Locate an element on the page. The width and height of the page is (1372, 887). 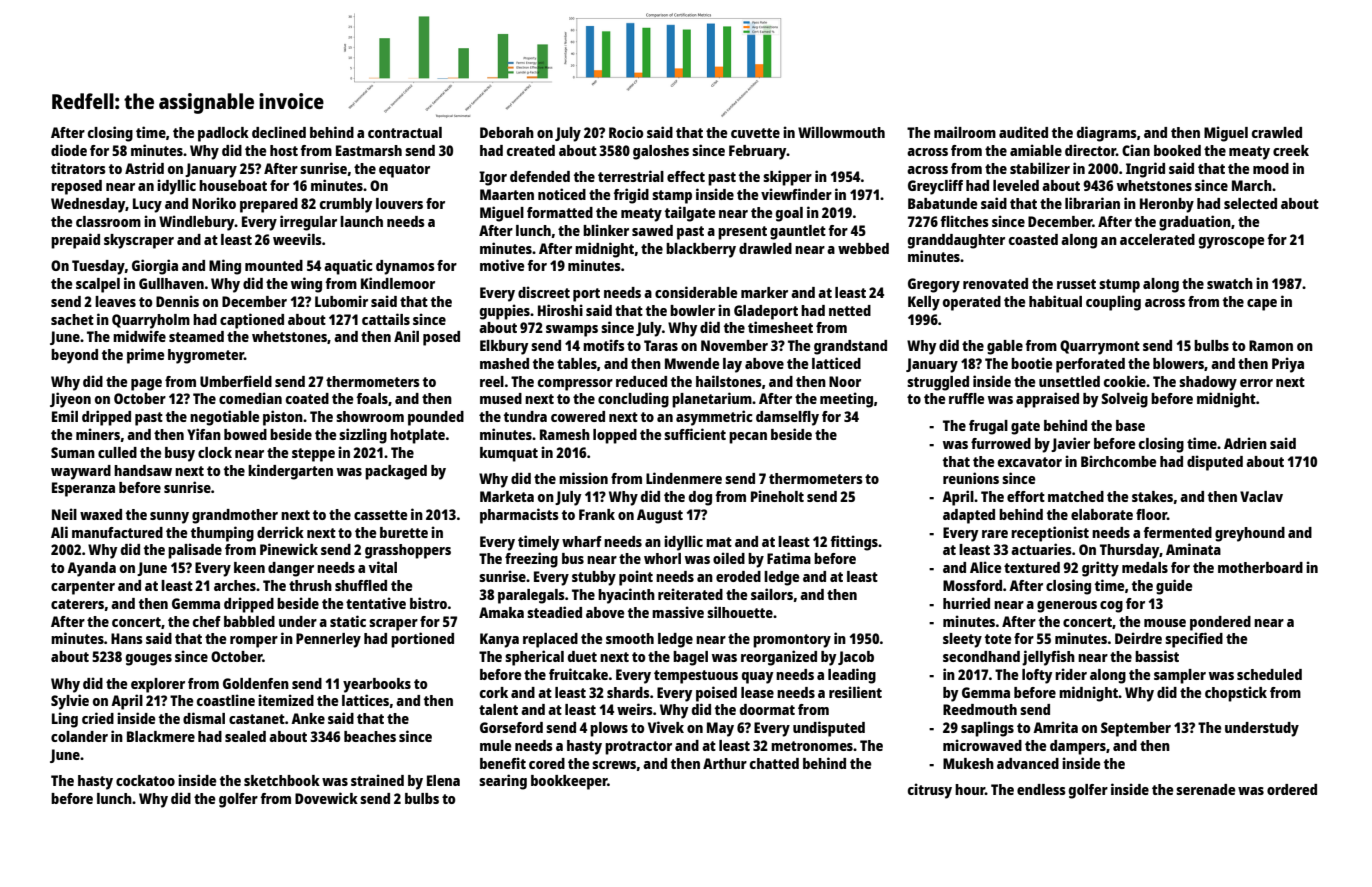
crawled is located at coordinates (1277, 132).
